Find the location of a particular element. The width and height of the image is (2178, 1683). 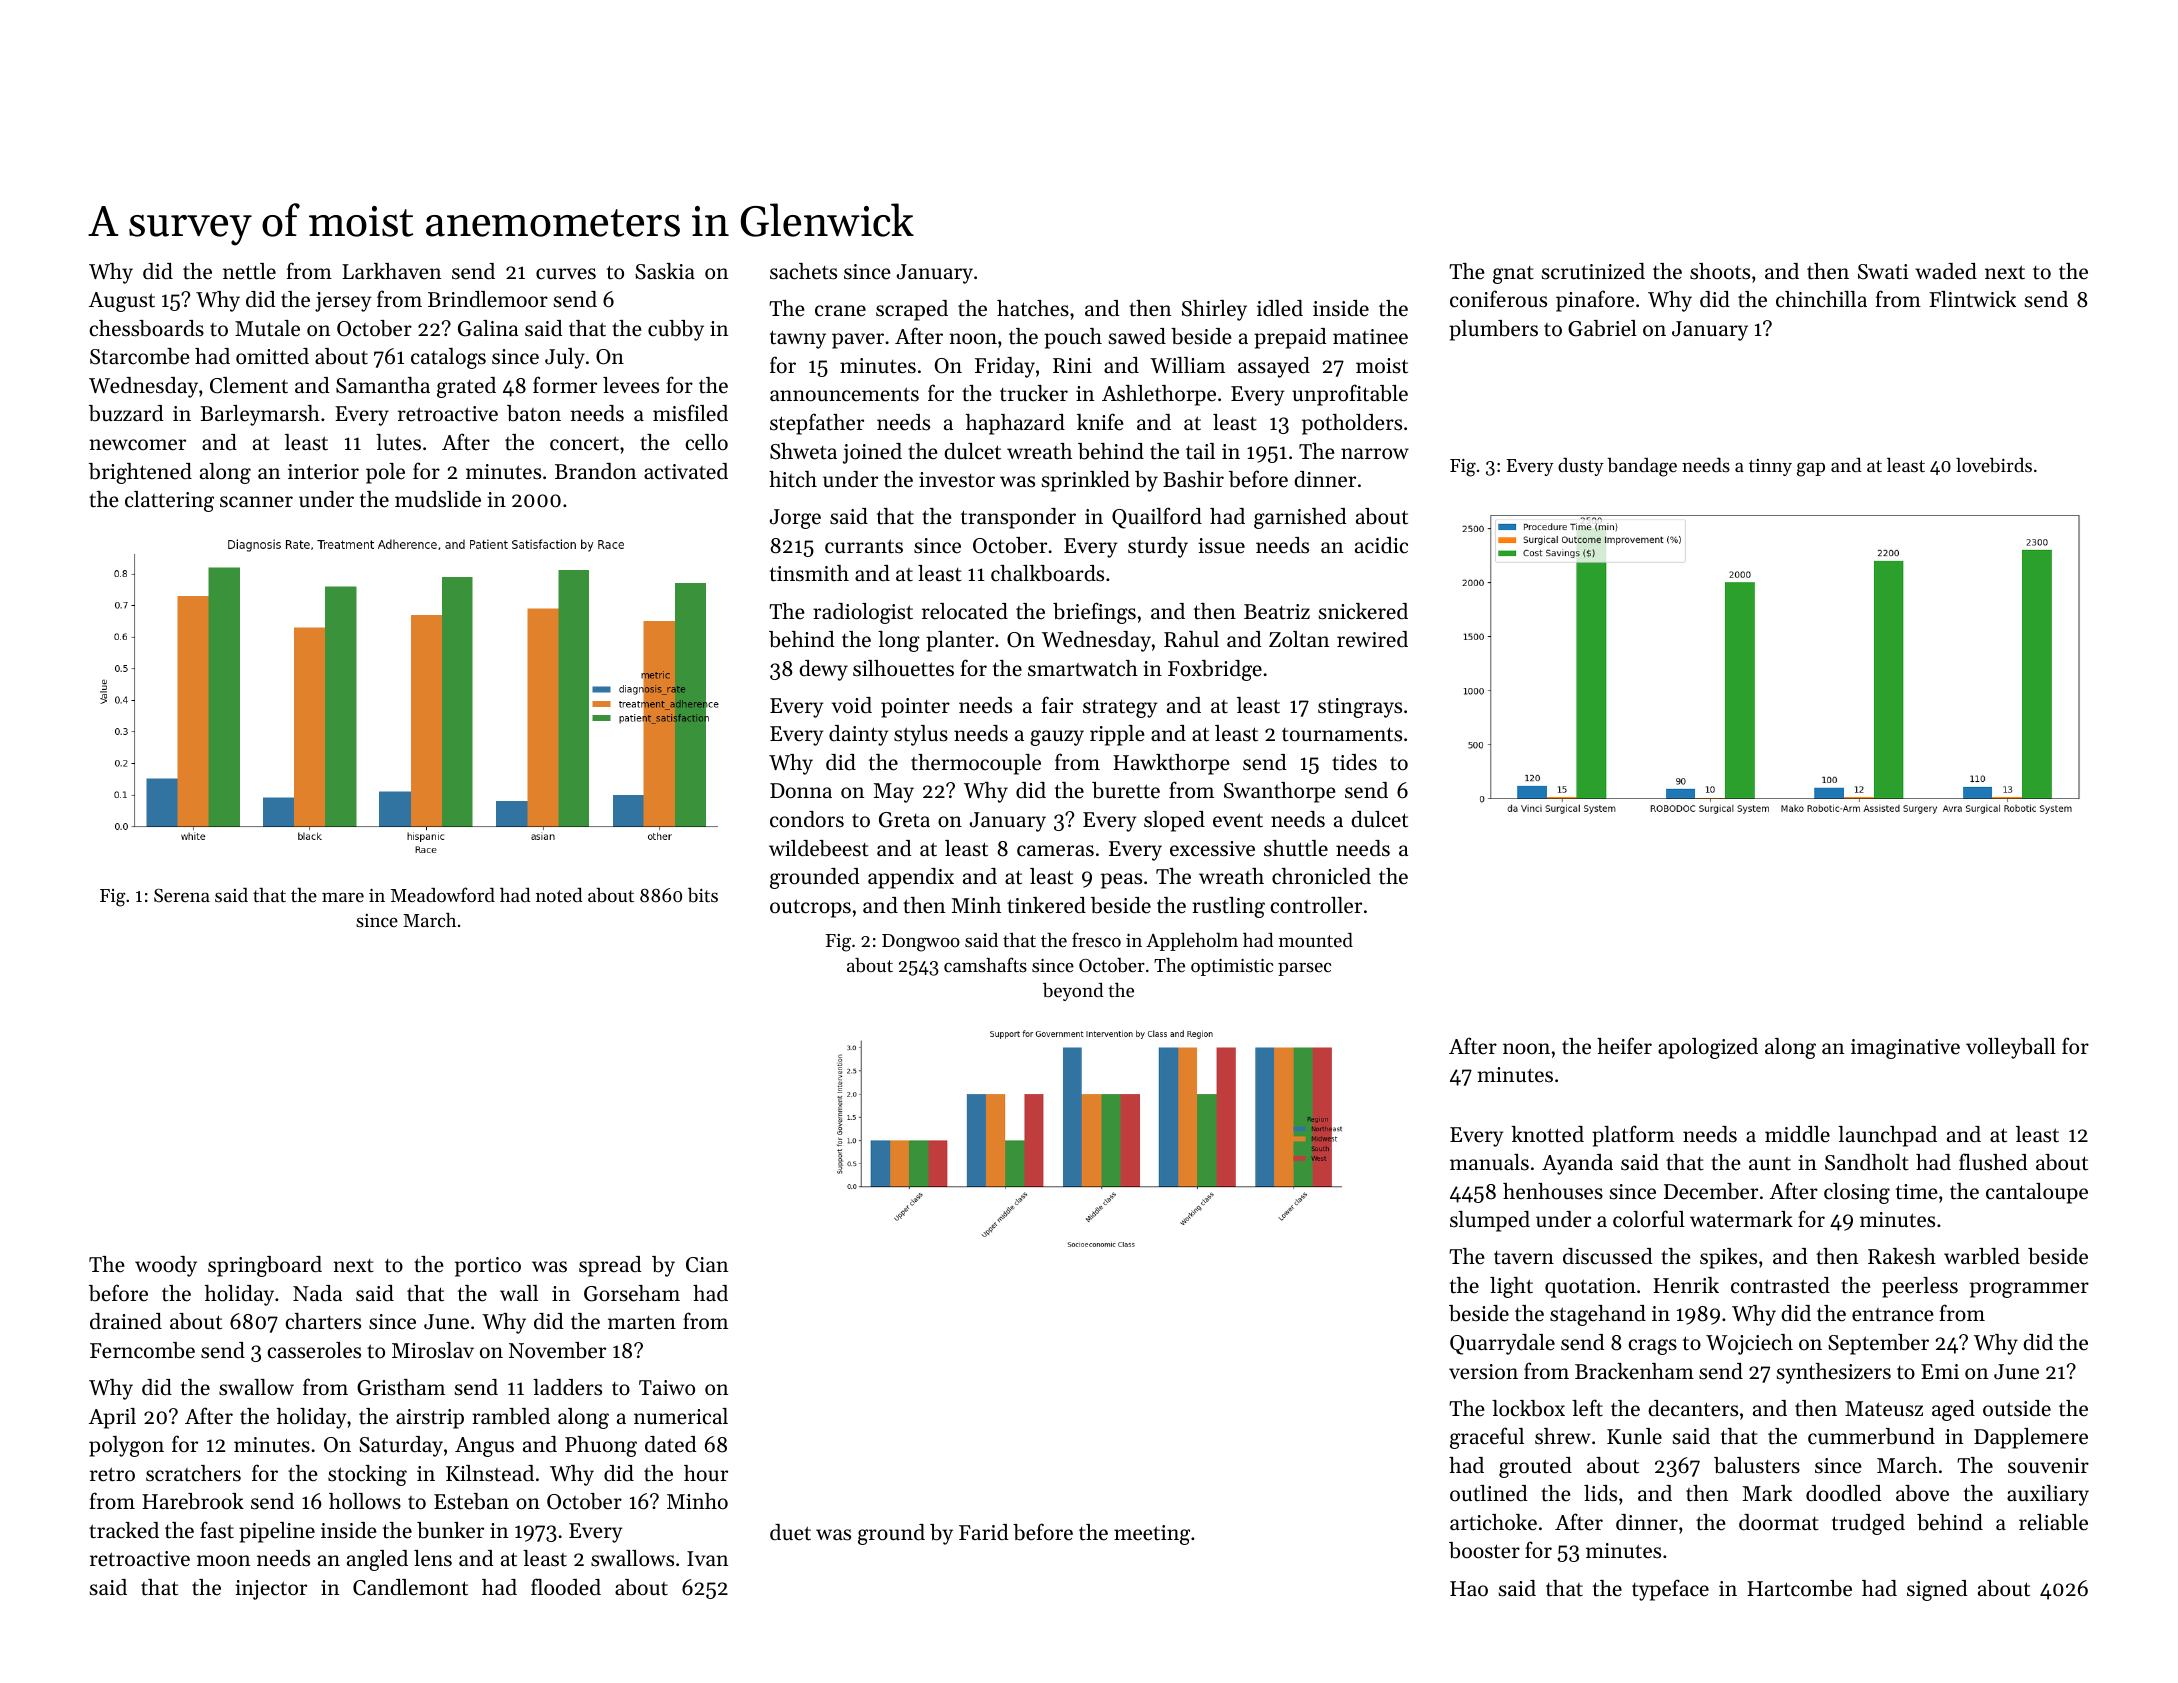

doormat is located at coordinates (1779, 1522).
